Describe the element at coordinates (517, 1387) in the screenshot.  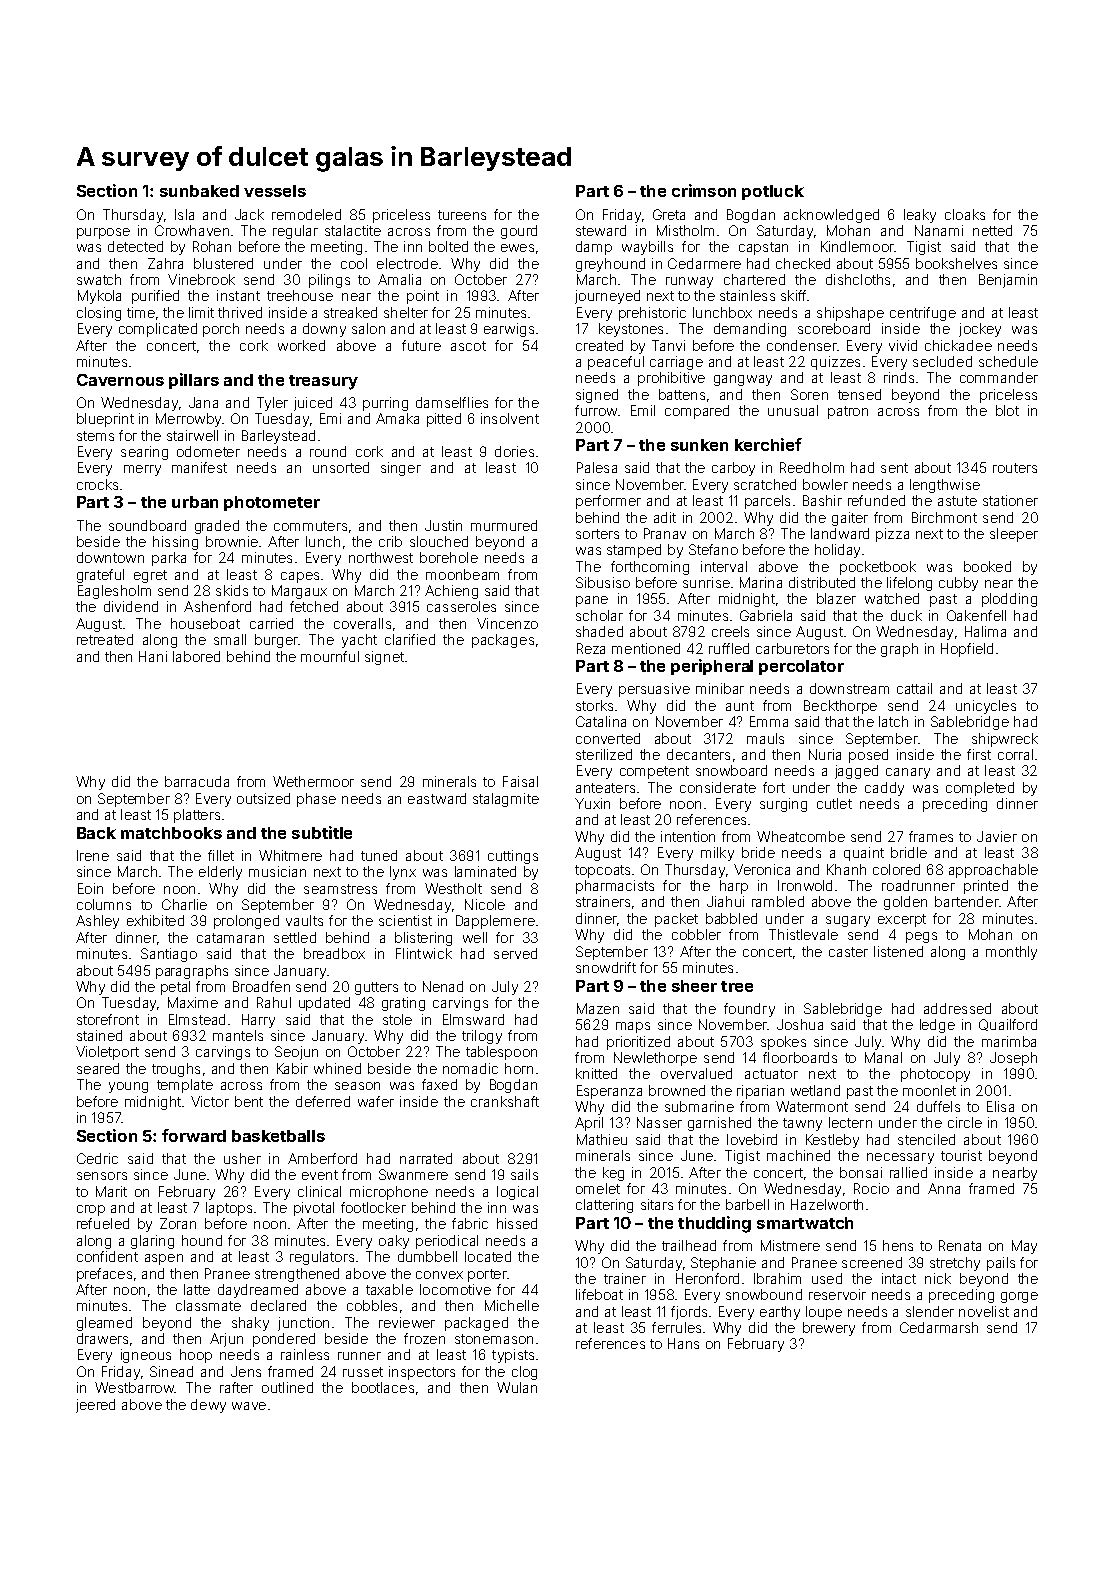
I see `Wulan` at that location.
